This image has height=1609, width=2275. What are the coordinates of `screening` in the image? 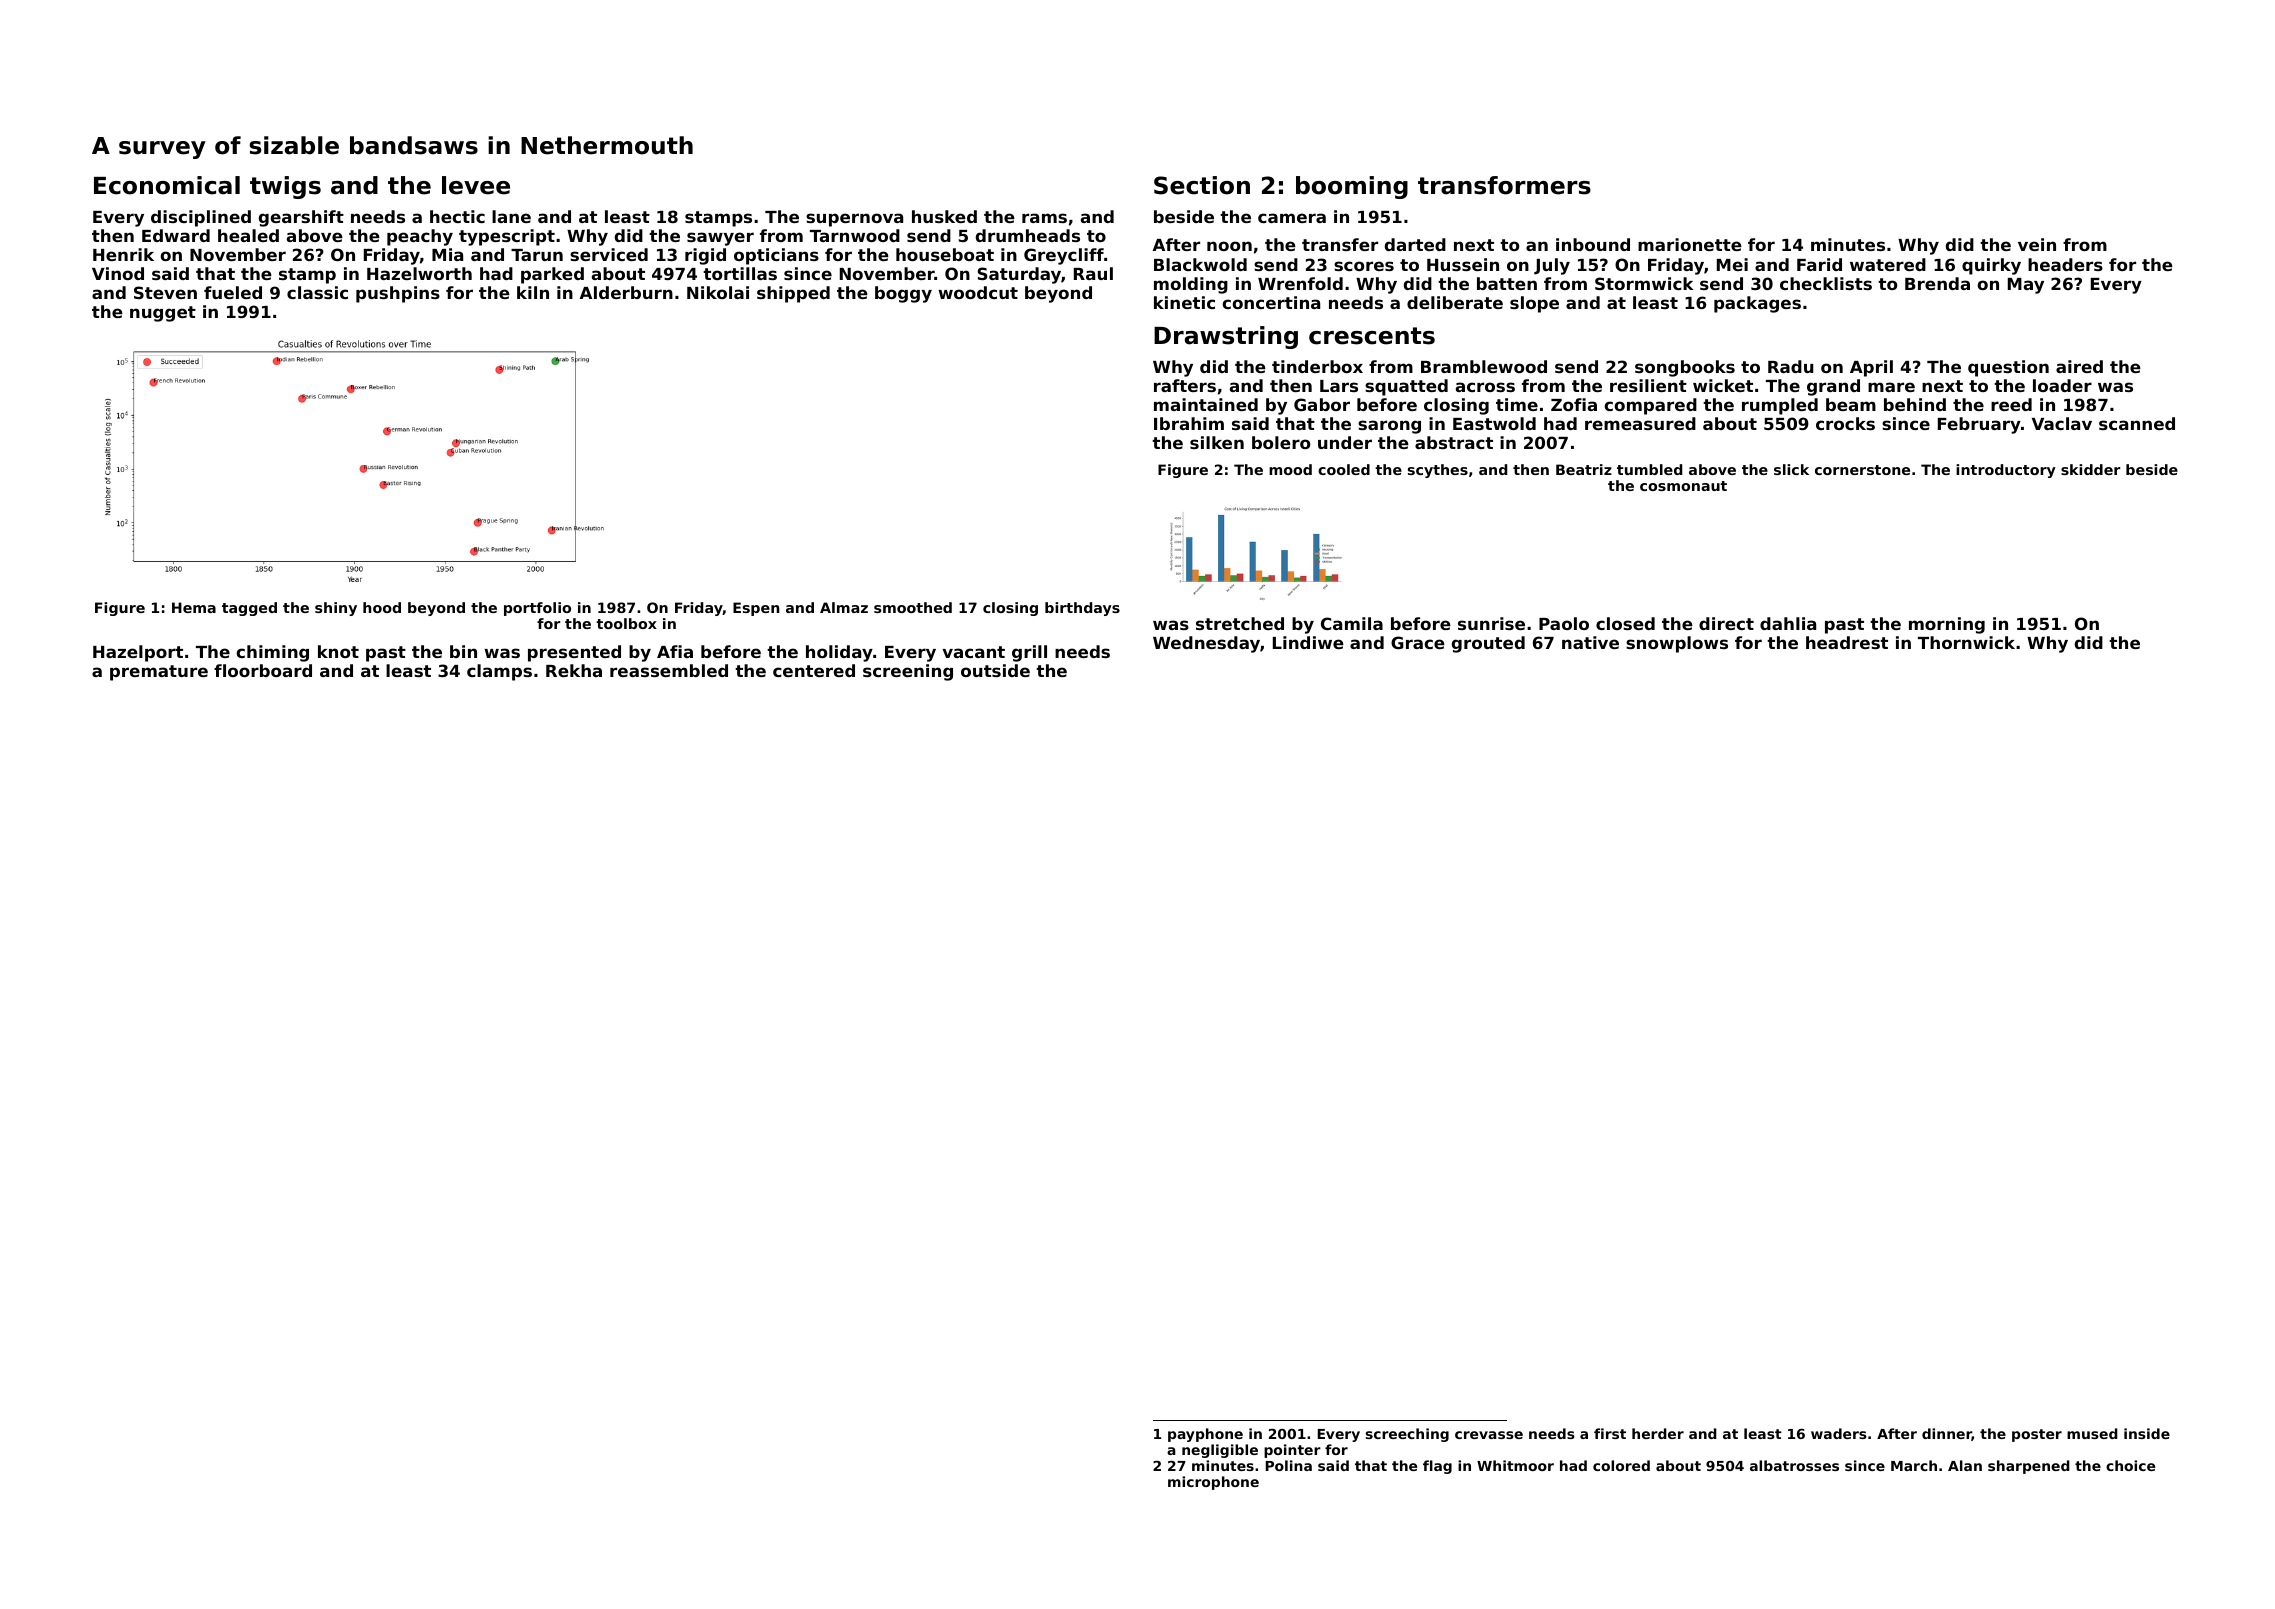 It's located at (908, 672).
